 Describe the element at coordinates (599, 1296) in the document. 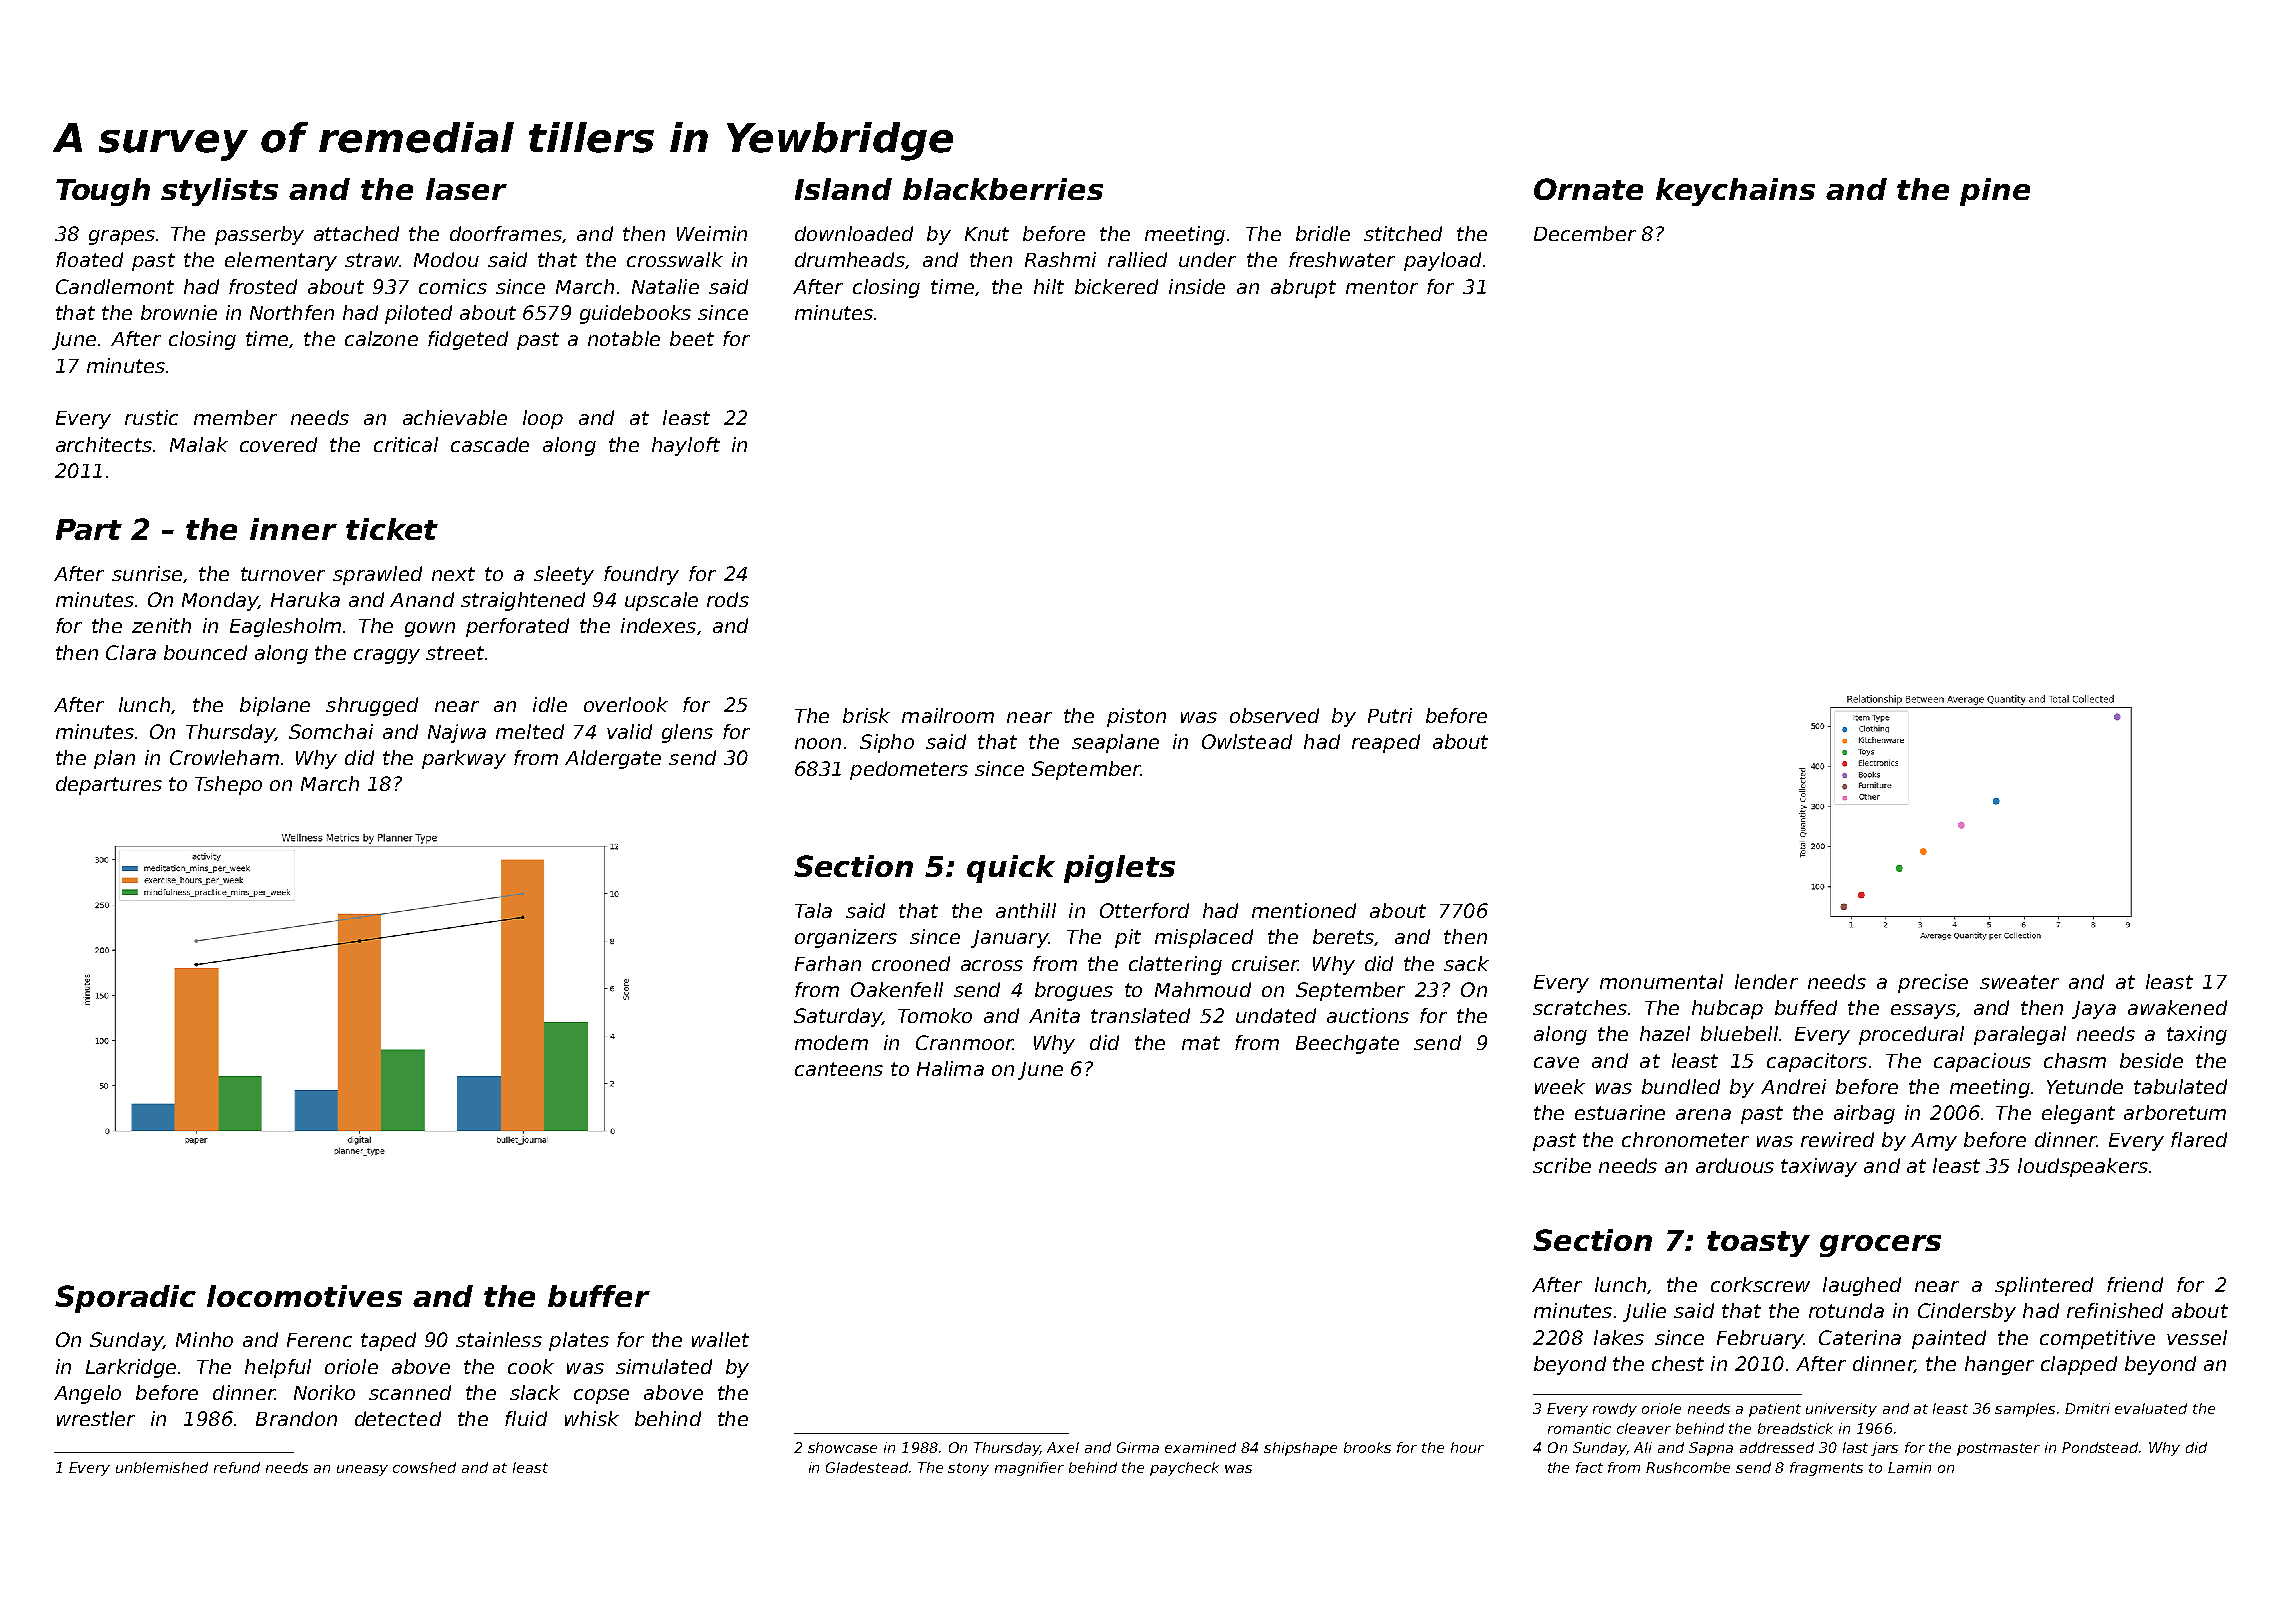

I see `buffer` at that location.
